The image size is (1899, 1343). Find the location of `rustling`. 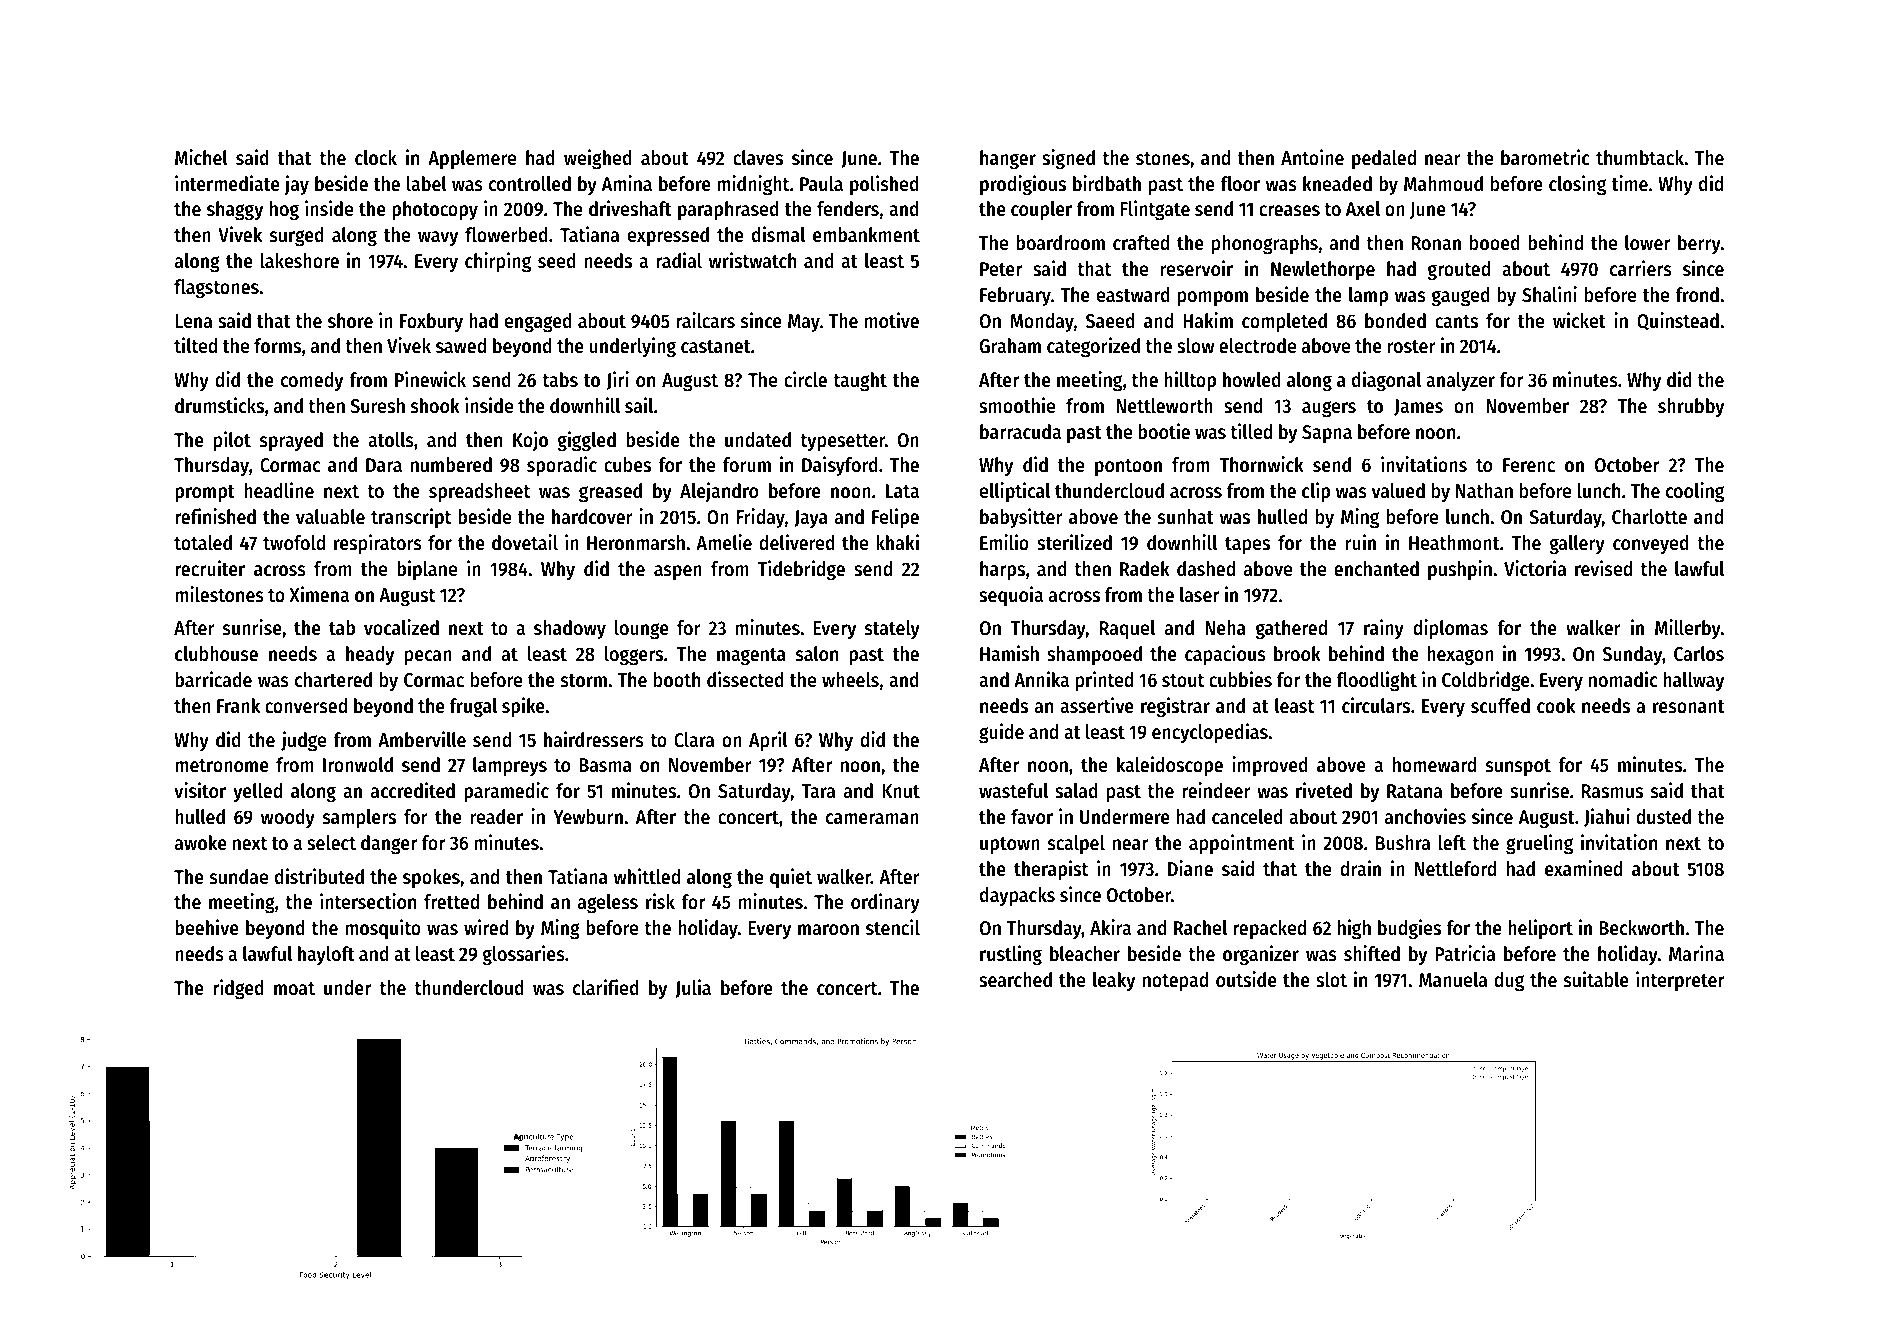

rustling is located at coordinates (1011, 955).
